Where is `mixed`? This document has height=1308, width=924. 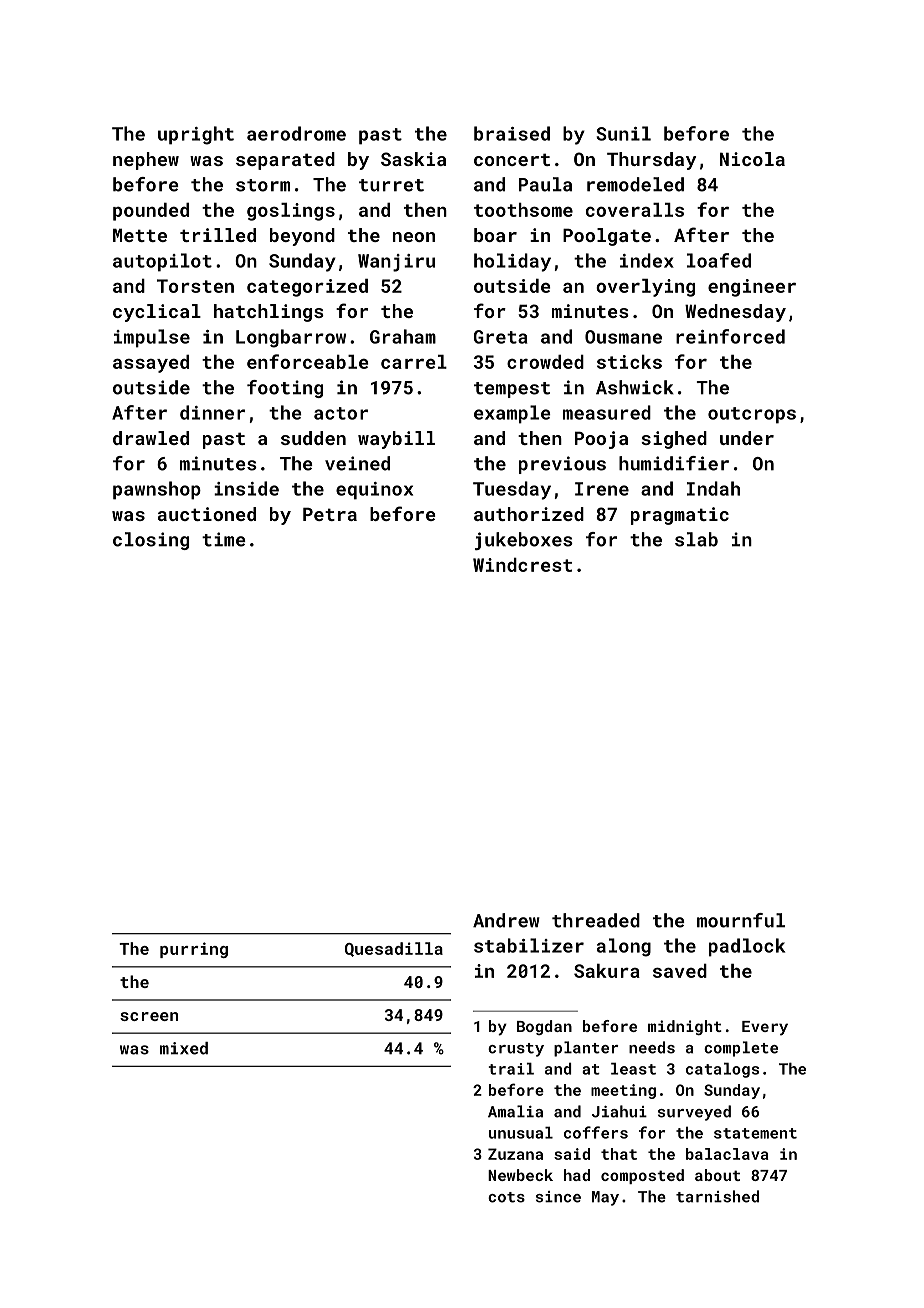 mixed is located at coordinates (184, 1048).
